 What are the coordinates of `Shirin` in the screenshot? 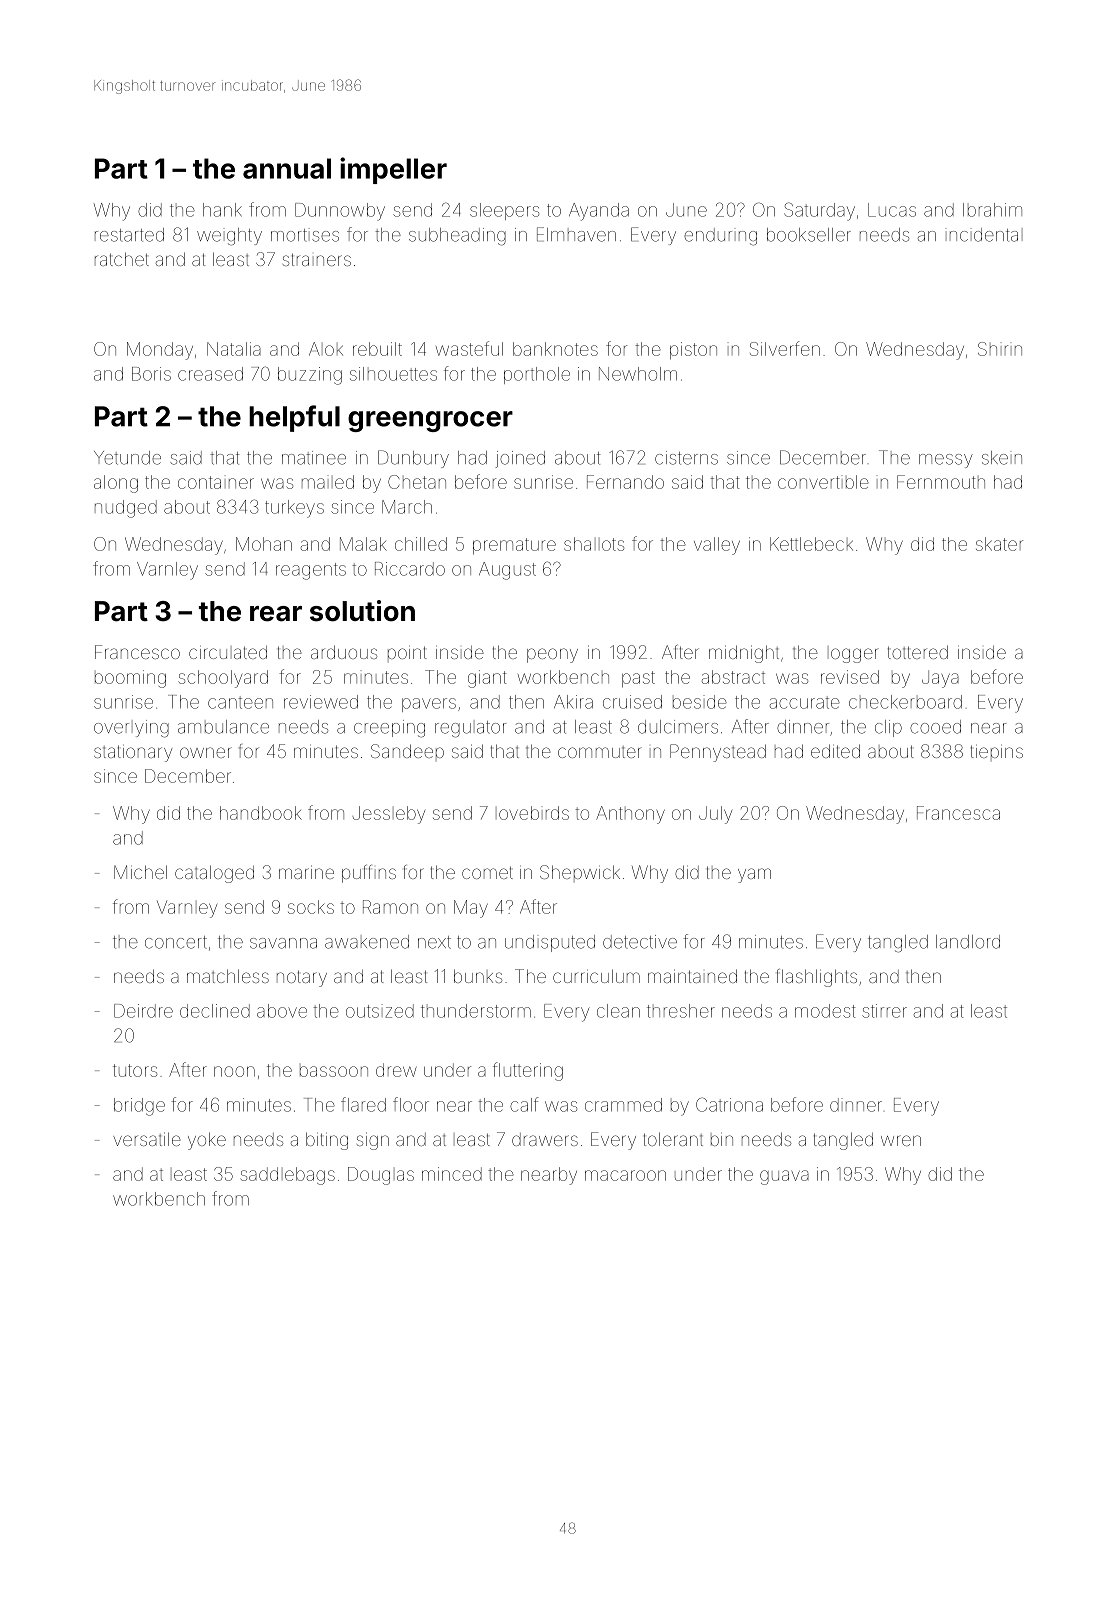 It's located at (1000, 349).
